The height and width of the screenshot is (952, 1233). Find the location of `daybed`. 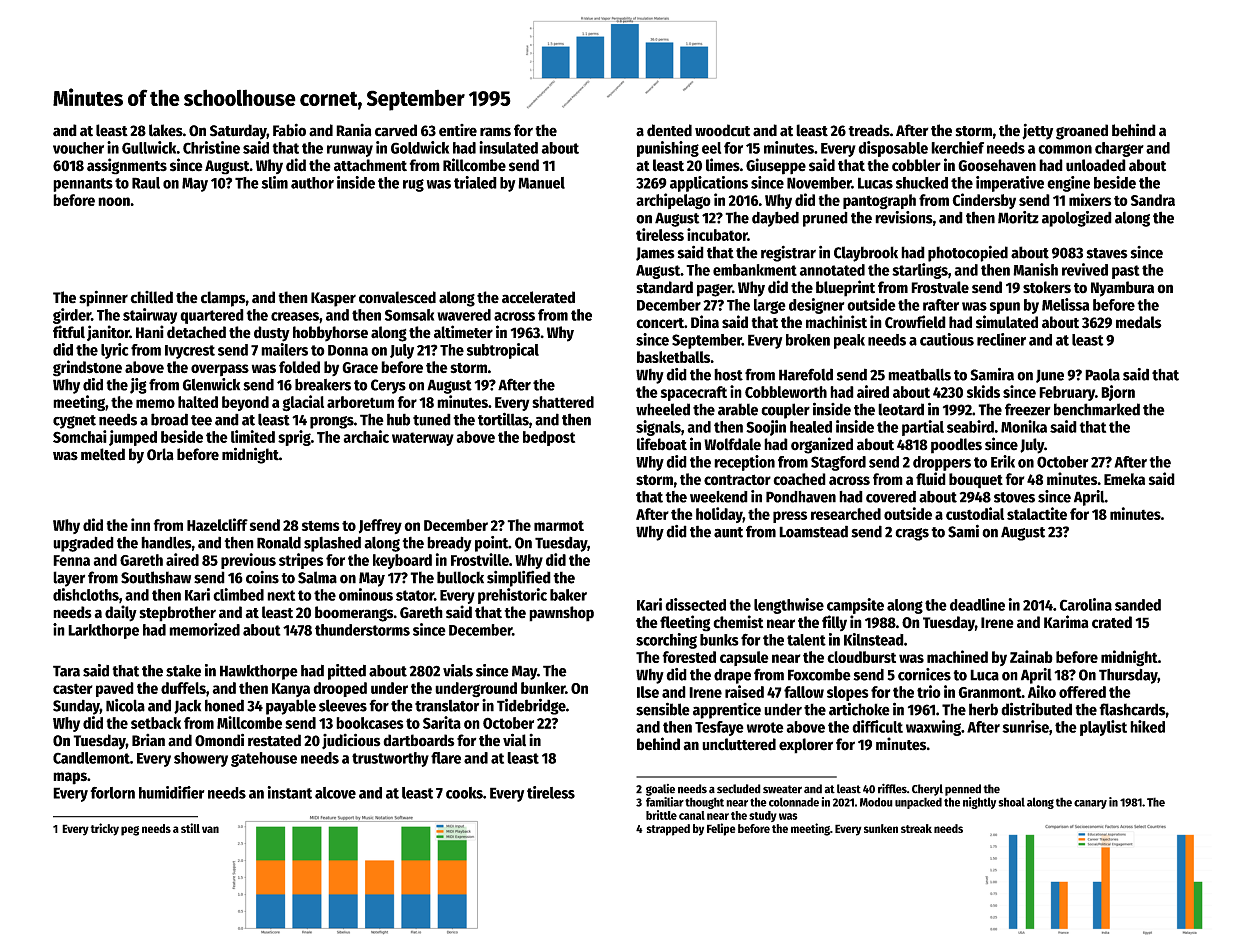

daybed is located at coordinates (775, 219).
